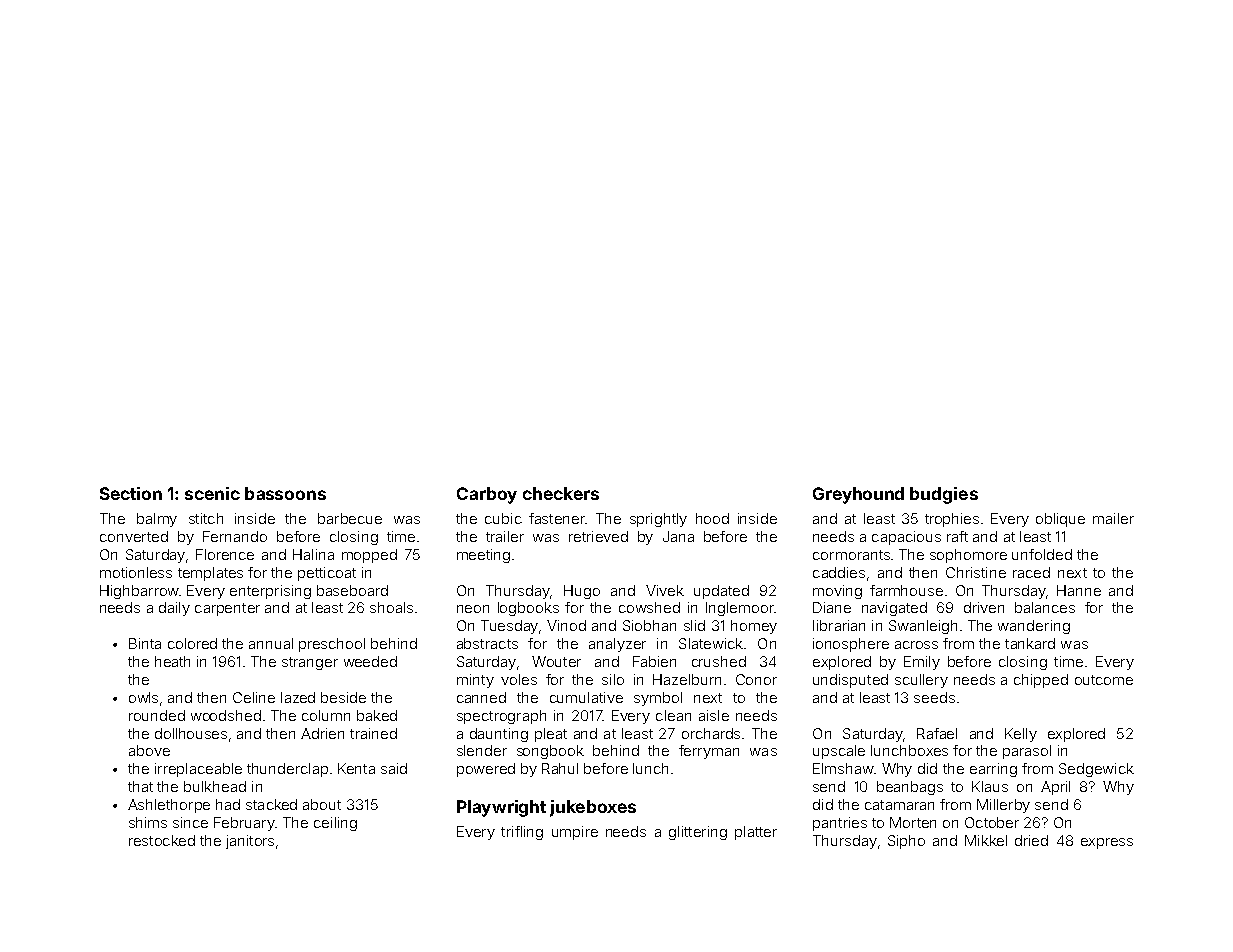 The width and height of the document is (1233, 952). Describe the element at coordinates (143, 697) in the document. I see `owls` at that location.
